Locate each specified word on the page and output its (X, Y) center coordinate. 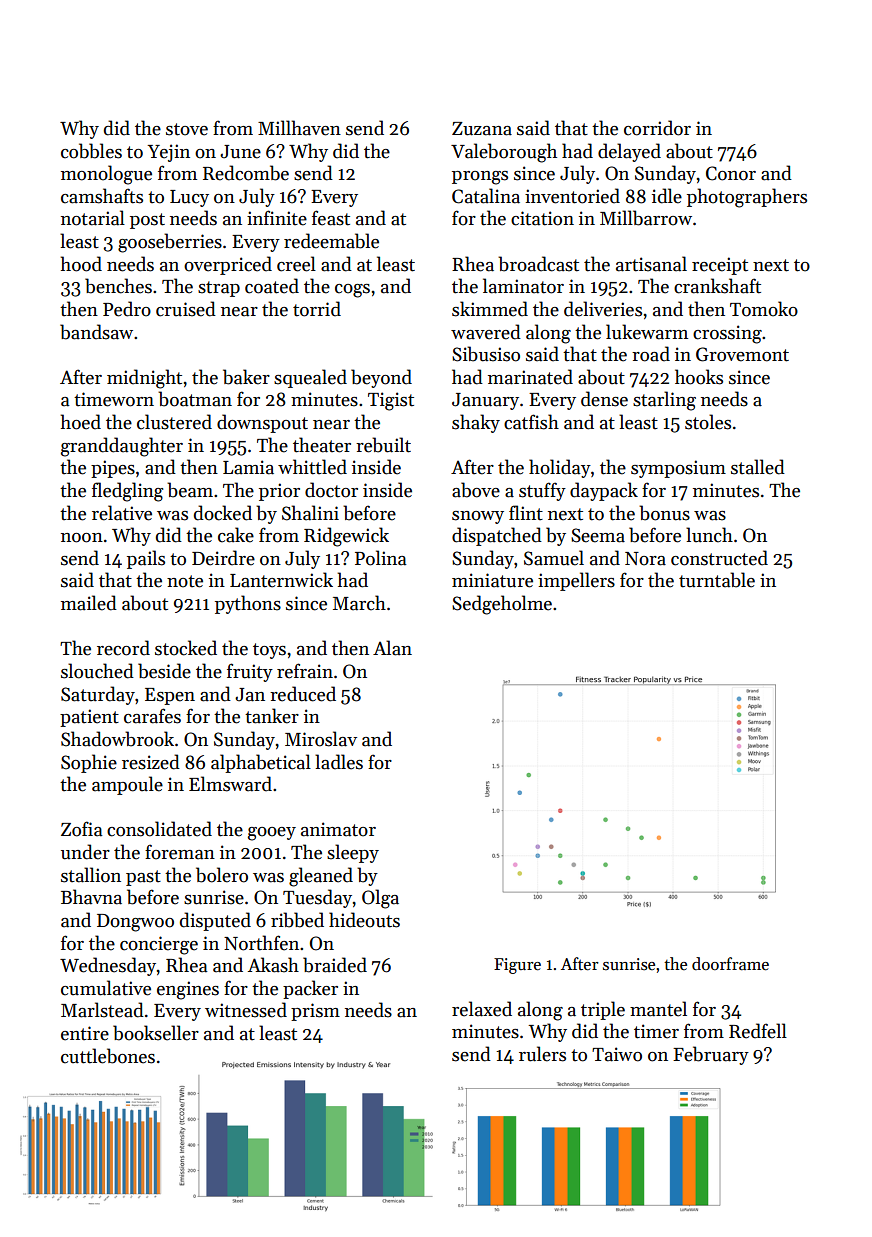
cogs (352, 291)
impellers (576, 581)
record (123, 648)
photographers (747, 198)
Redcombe (246, 173)
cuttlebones (108, 1056)
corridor (657, 128)
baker (246, 377)
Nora (645, 559)
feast (331, 218)
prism (315, 1012)
